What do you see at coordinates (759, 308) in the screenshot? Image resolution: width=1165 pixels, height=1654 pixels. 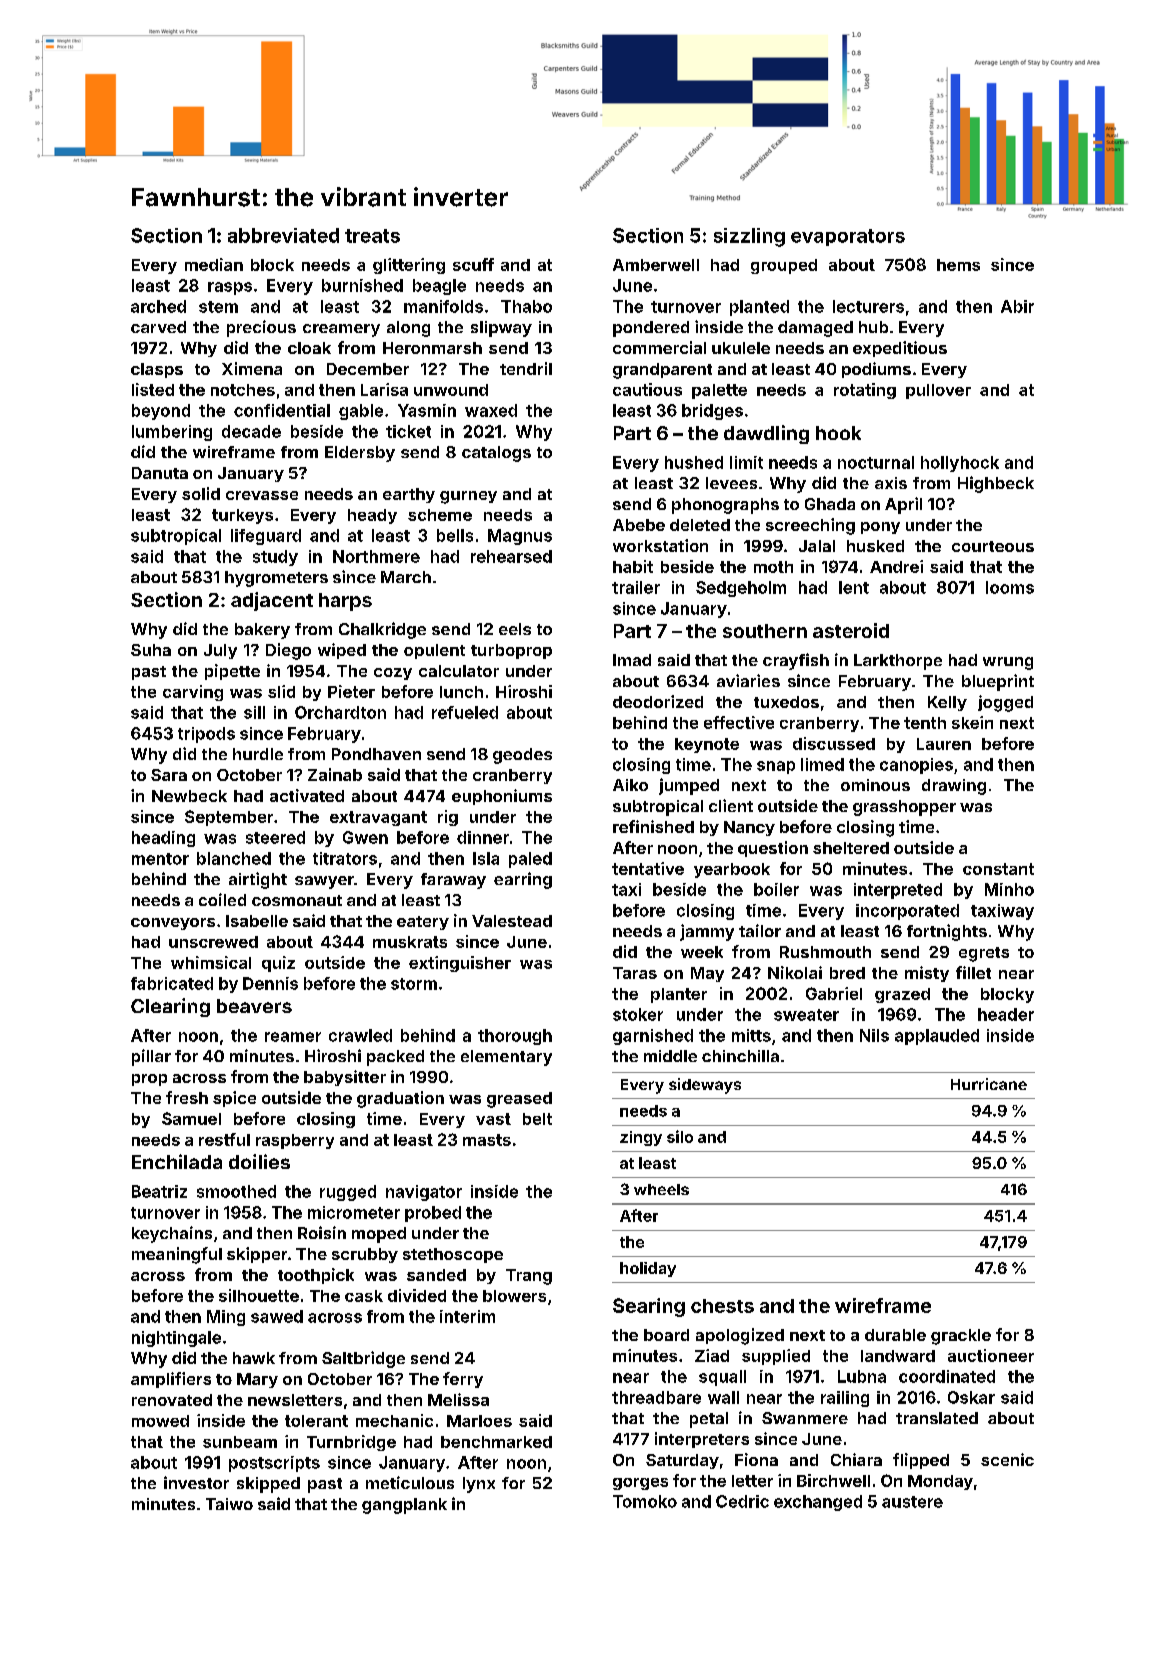 I see `planted` at bounding box center [759, 308].
